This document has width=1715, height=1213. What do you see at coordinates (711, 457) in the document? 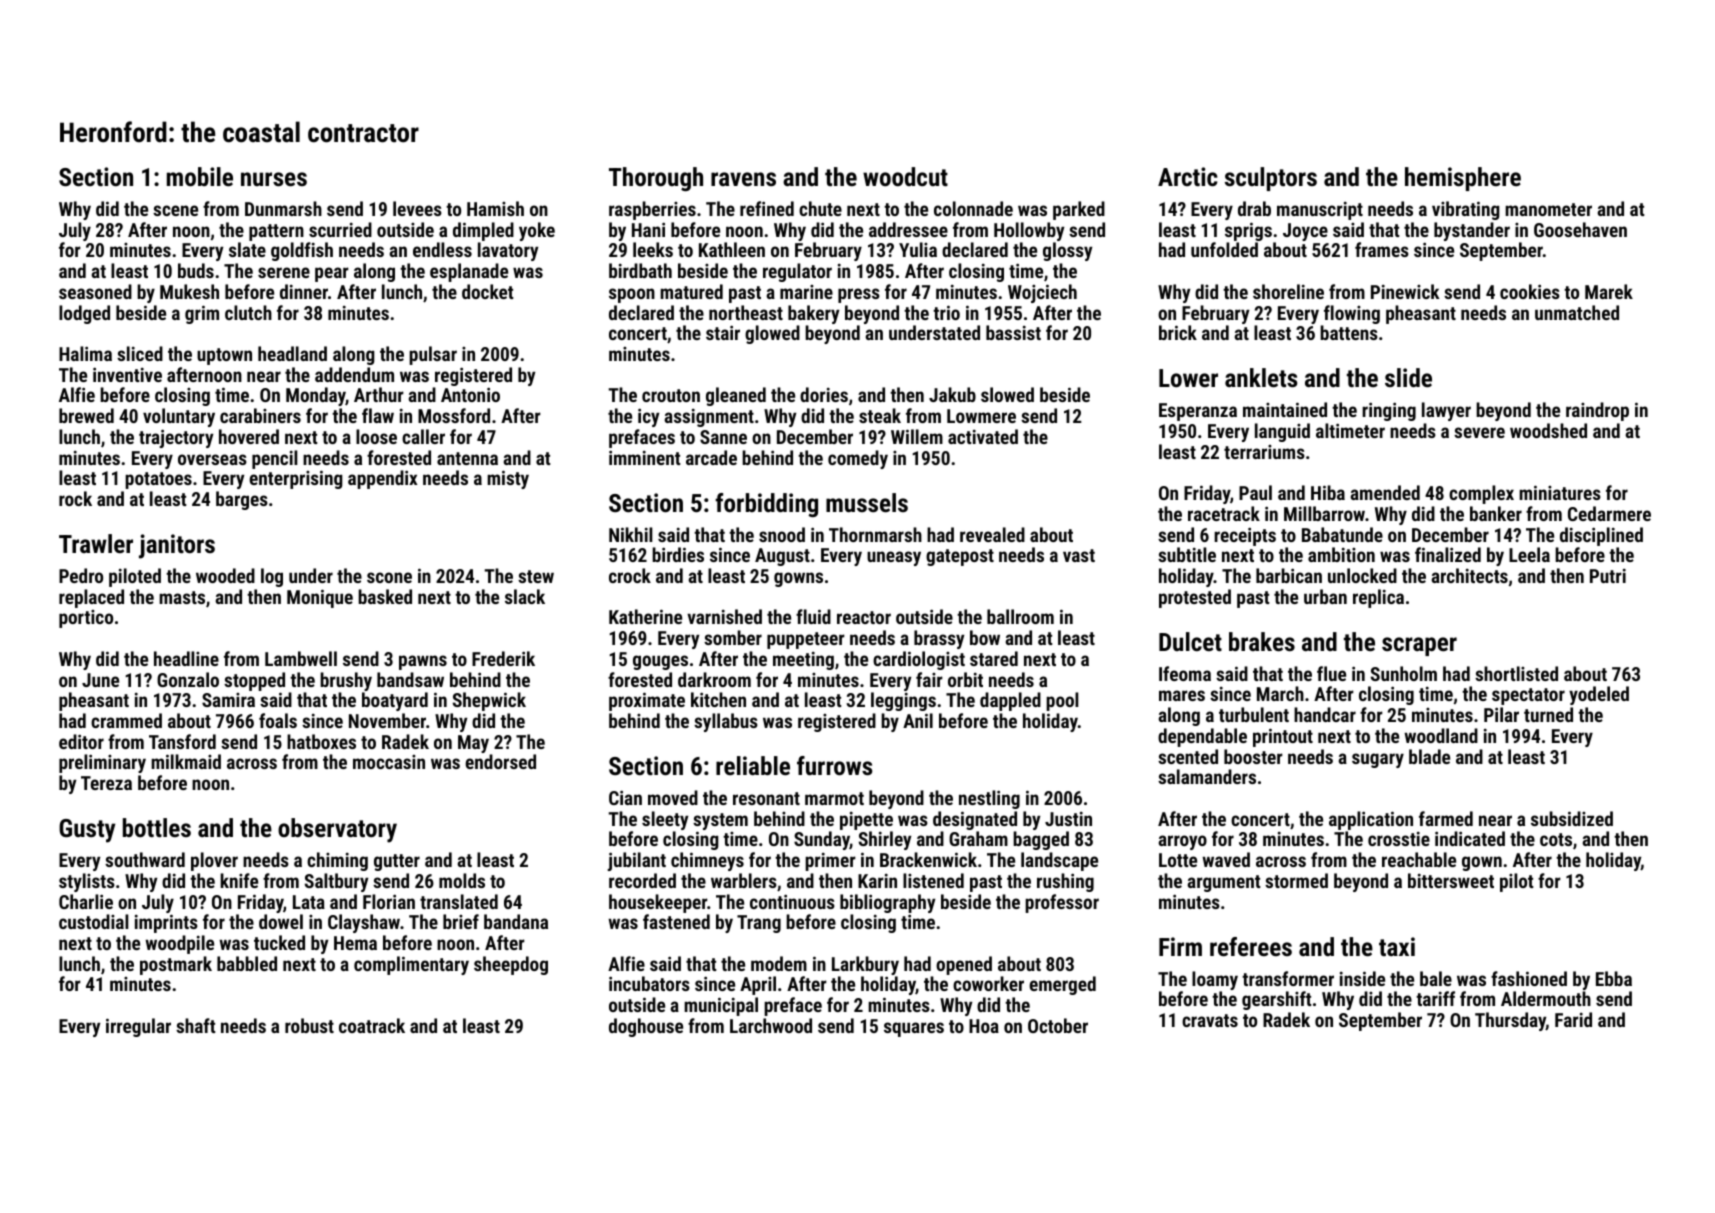
I see `arcade` at bounding box center [711, 457].
